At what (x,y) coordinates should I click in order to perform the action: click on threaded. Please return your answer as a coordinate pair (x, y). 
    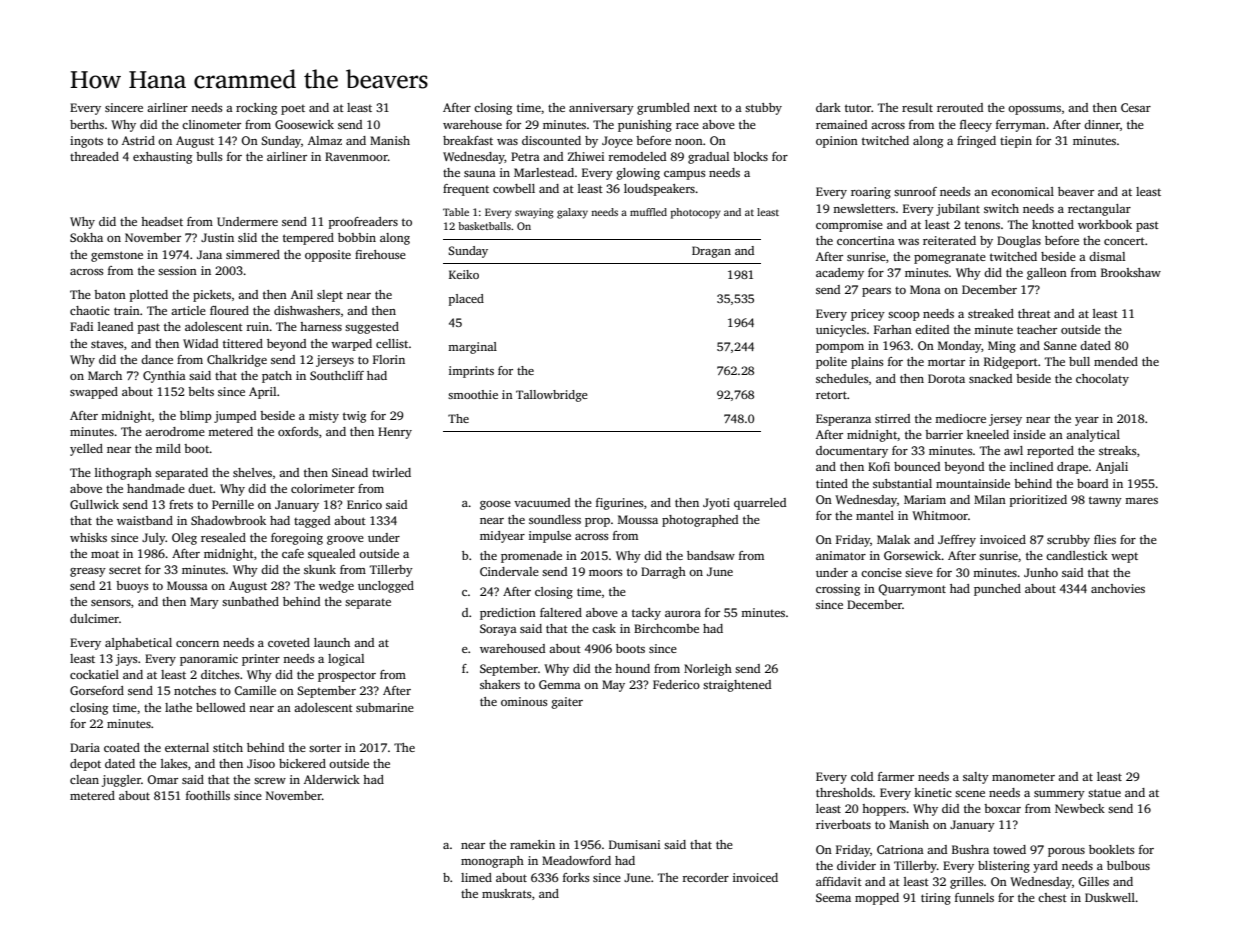
    Looking at the image, I should click on (94, 156).
